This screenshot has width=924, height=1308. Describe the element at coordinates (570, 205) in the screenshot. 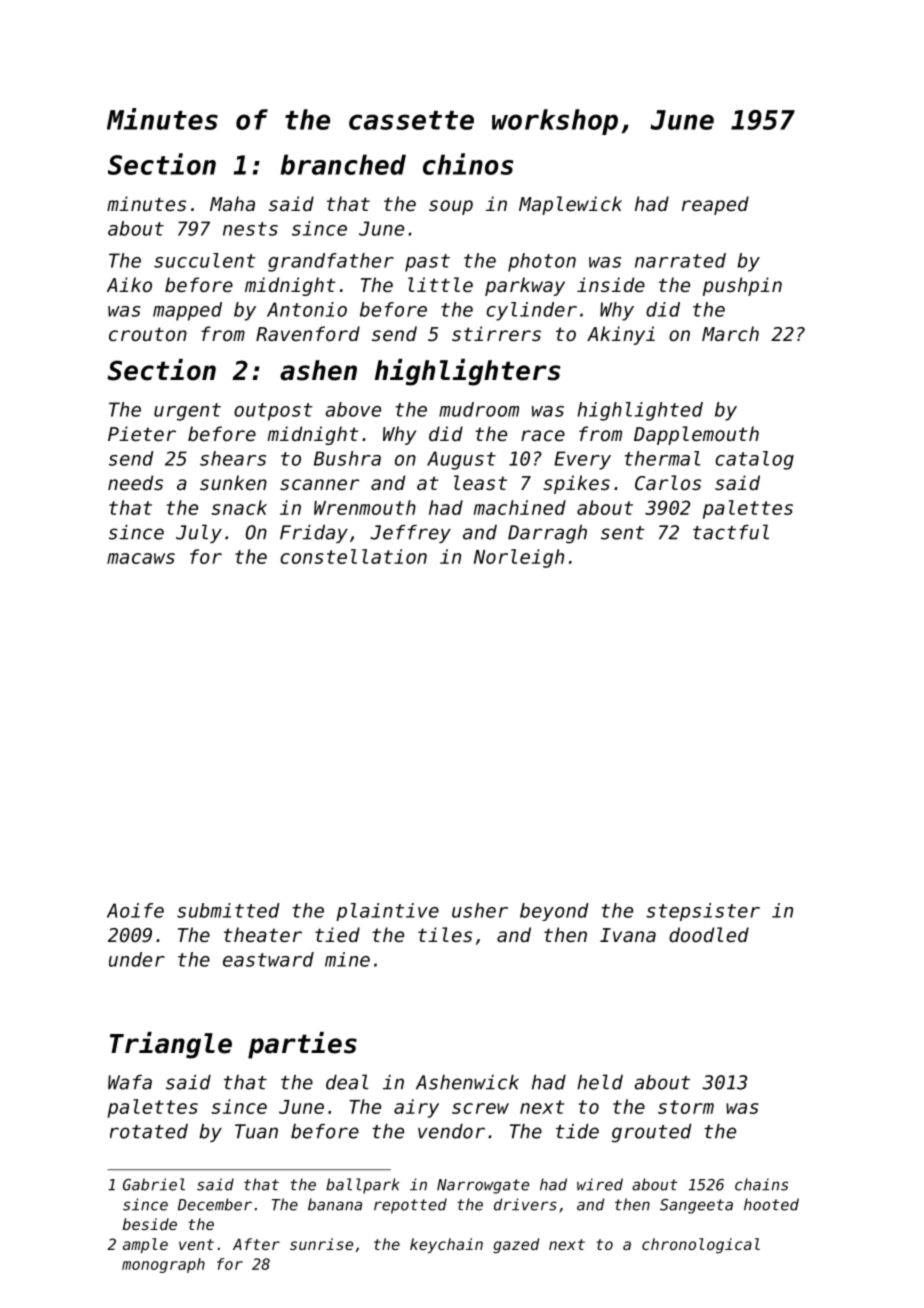

I see `Maplewick` at that location.
